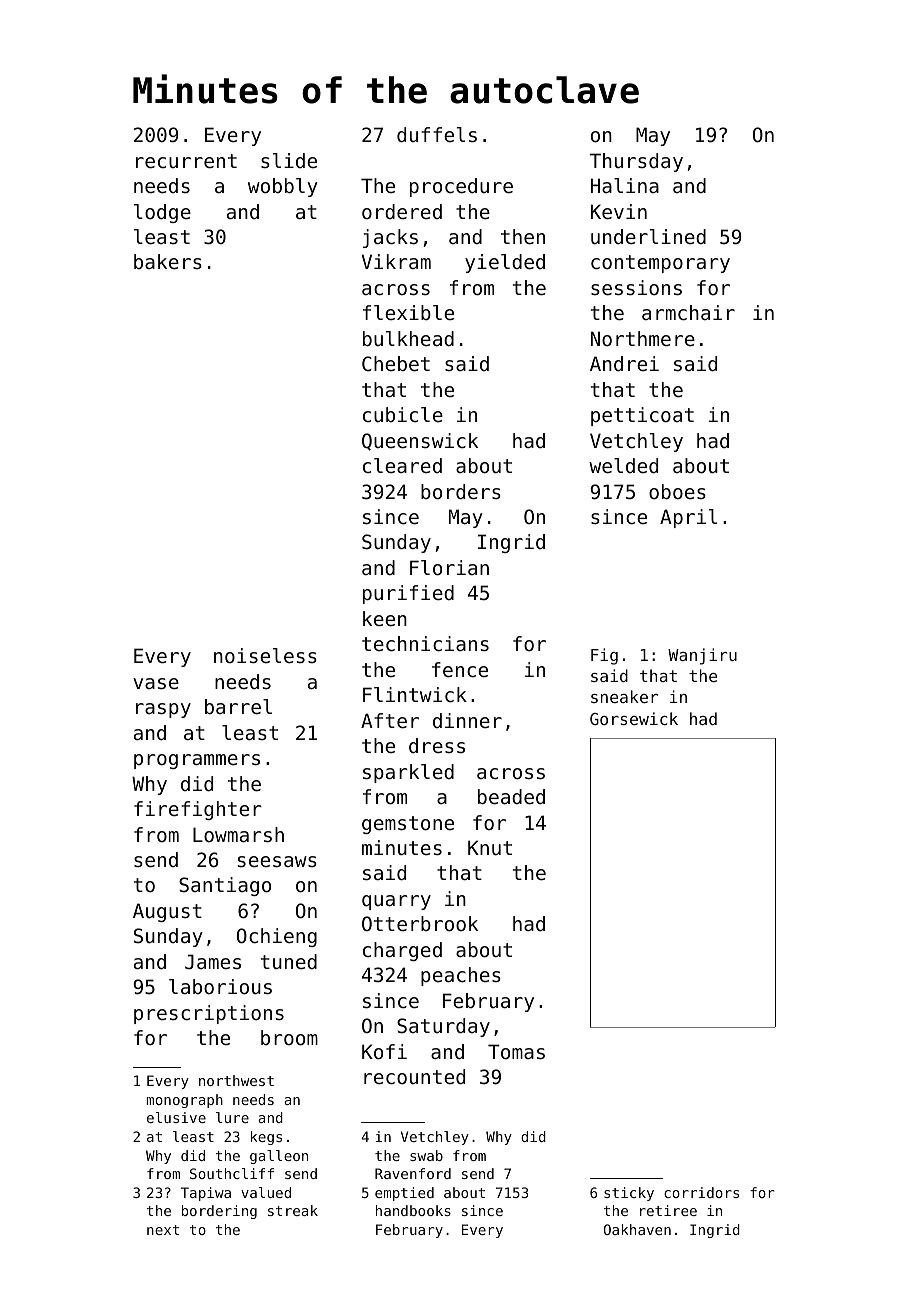 The width and height of the document is (908, 1316). What do you see at coordinates (163, 1230) in the document?
I see `next` at bounding box center [163, 1230].
